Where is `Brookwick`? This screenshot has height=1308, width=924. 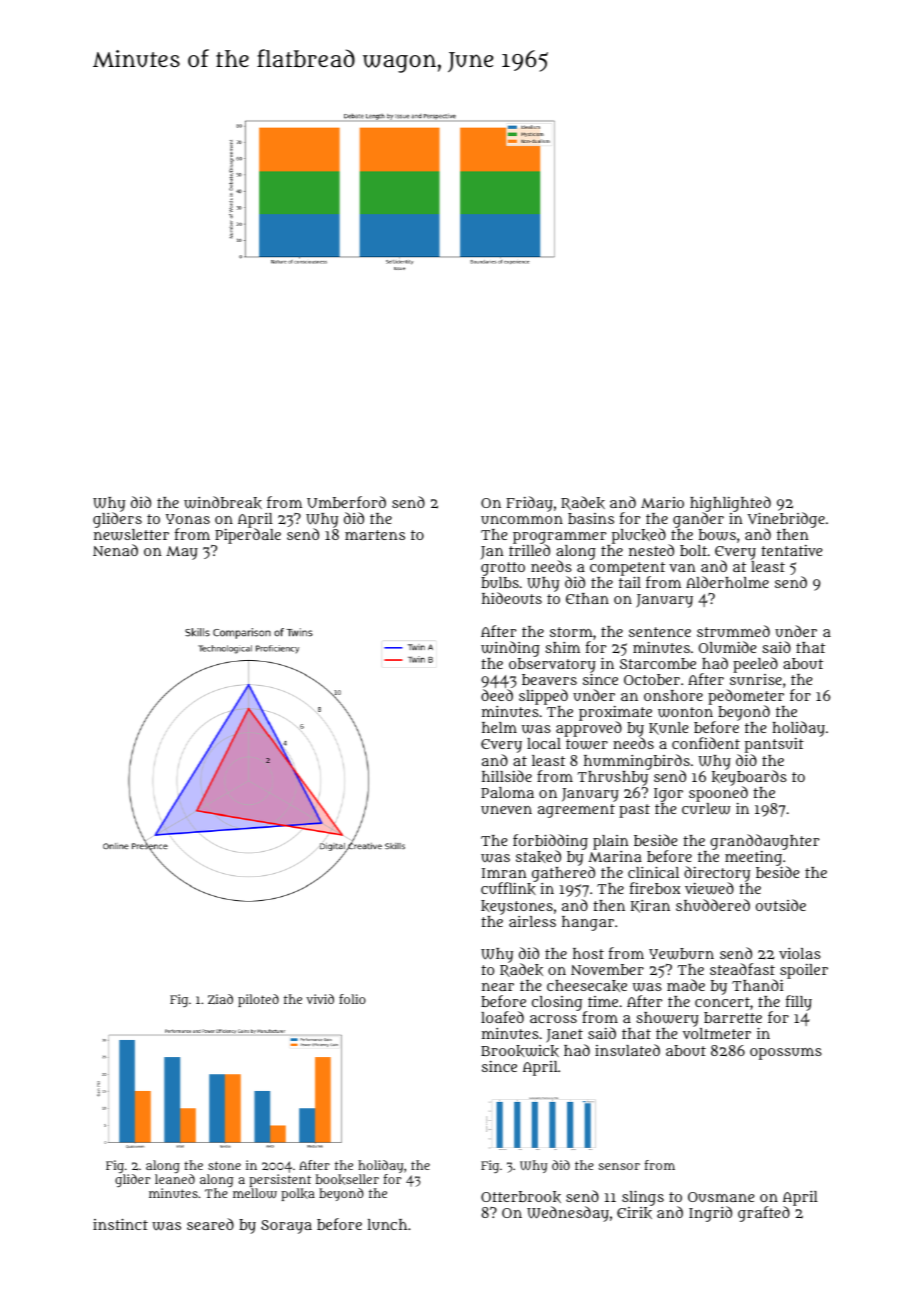 Brookwick is located at coordinates (520, 1051).
